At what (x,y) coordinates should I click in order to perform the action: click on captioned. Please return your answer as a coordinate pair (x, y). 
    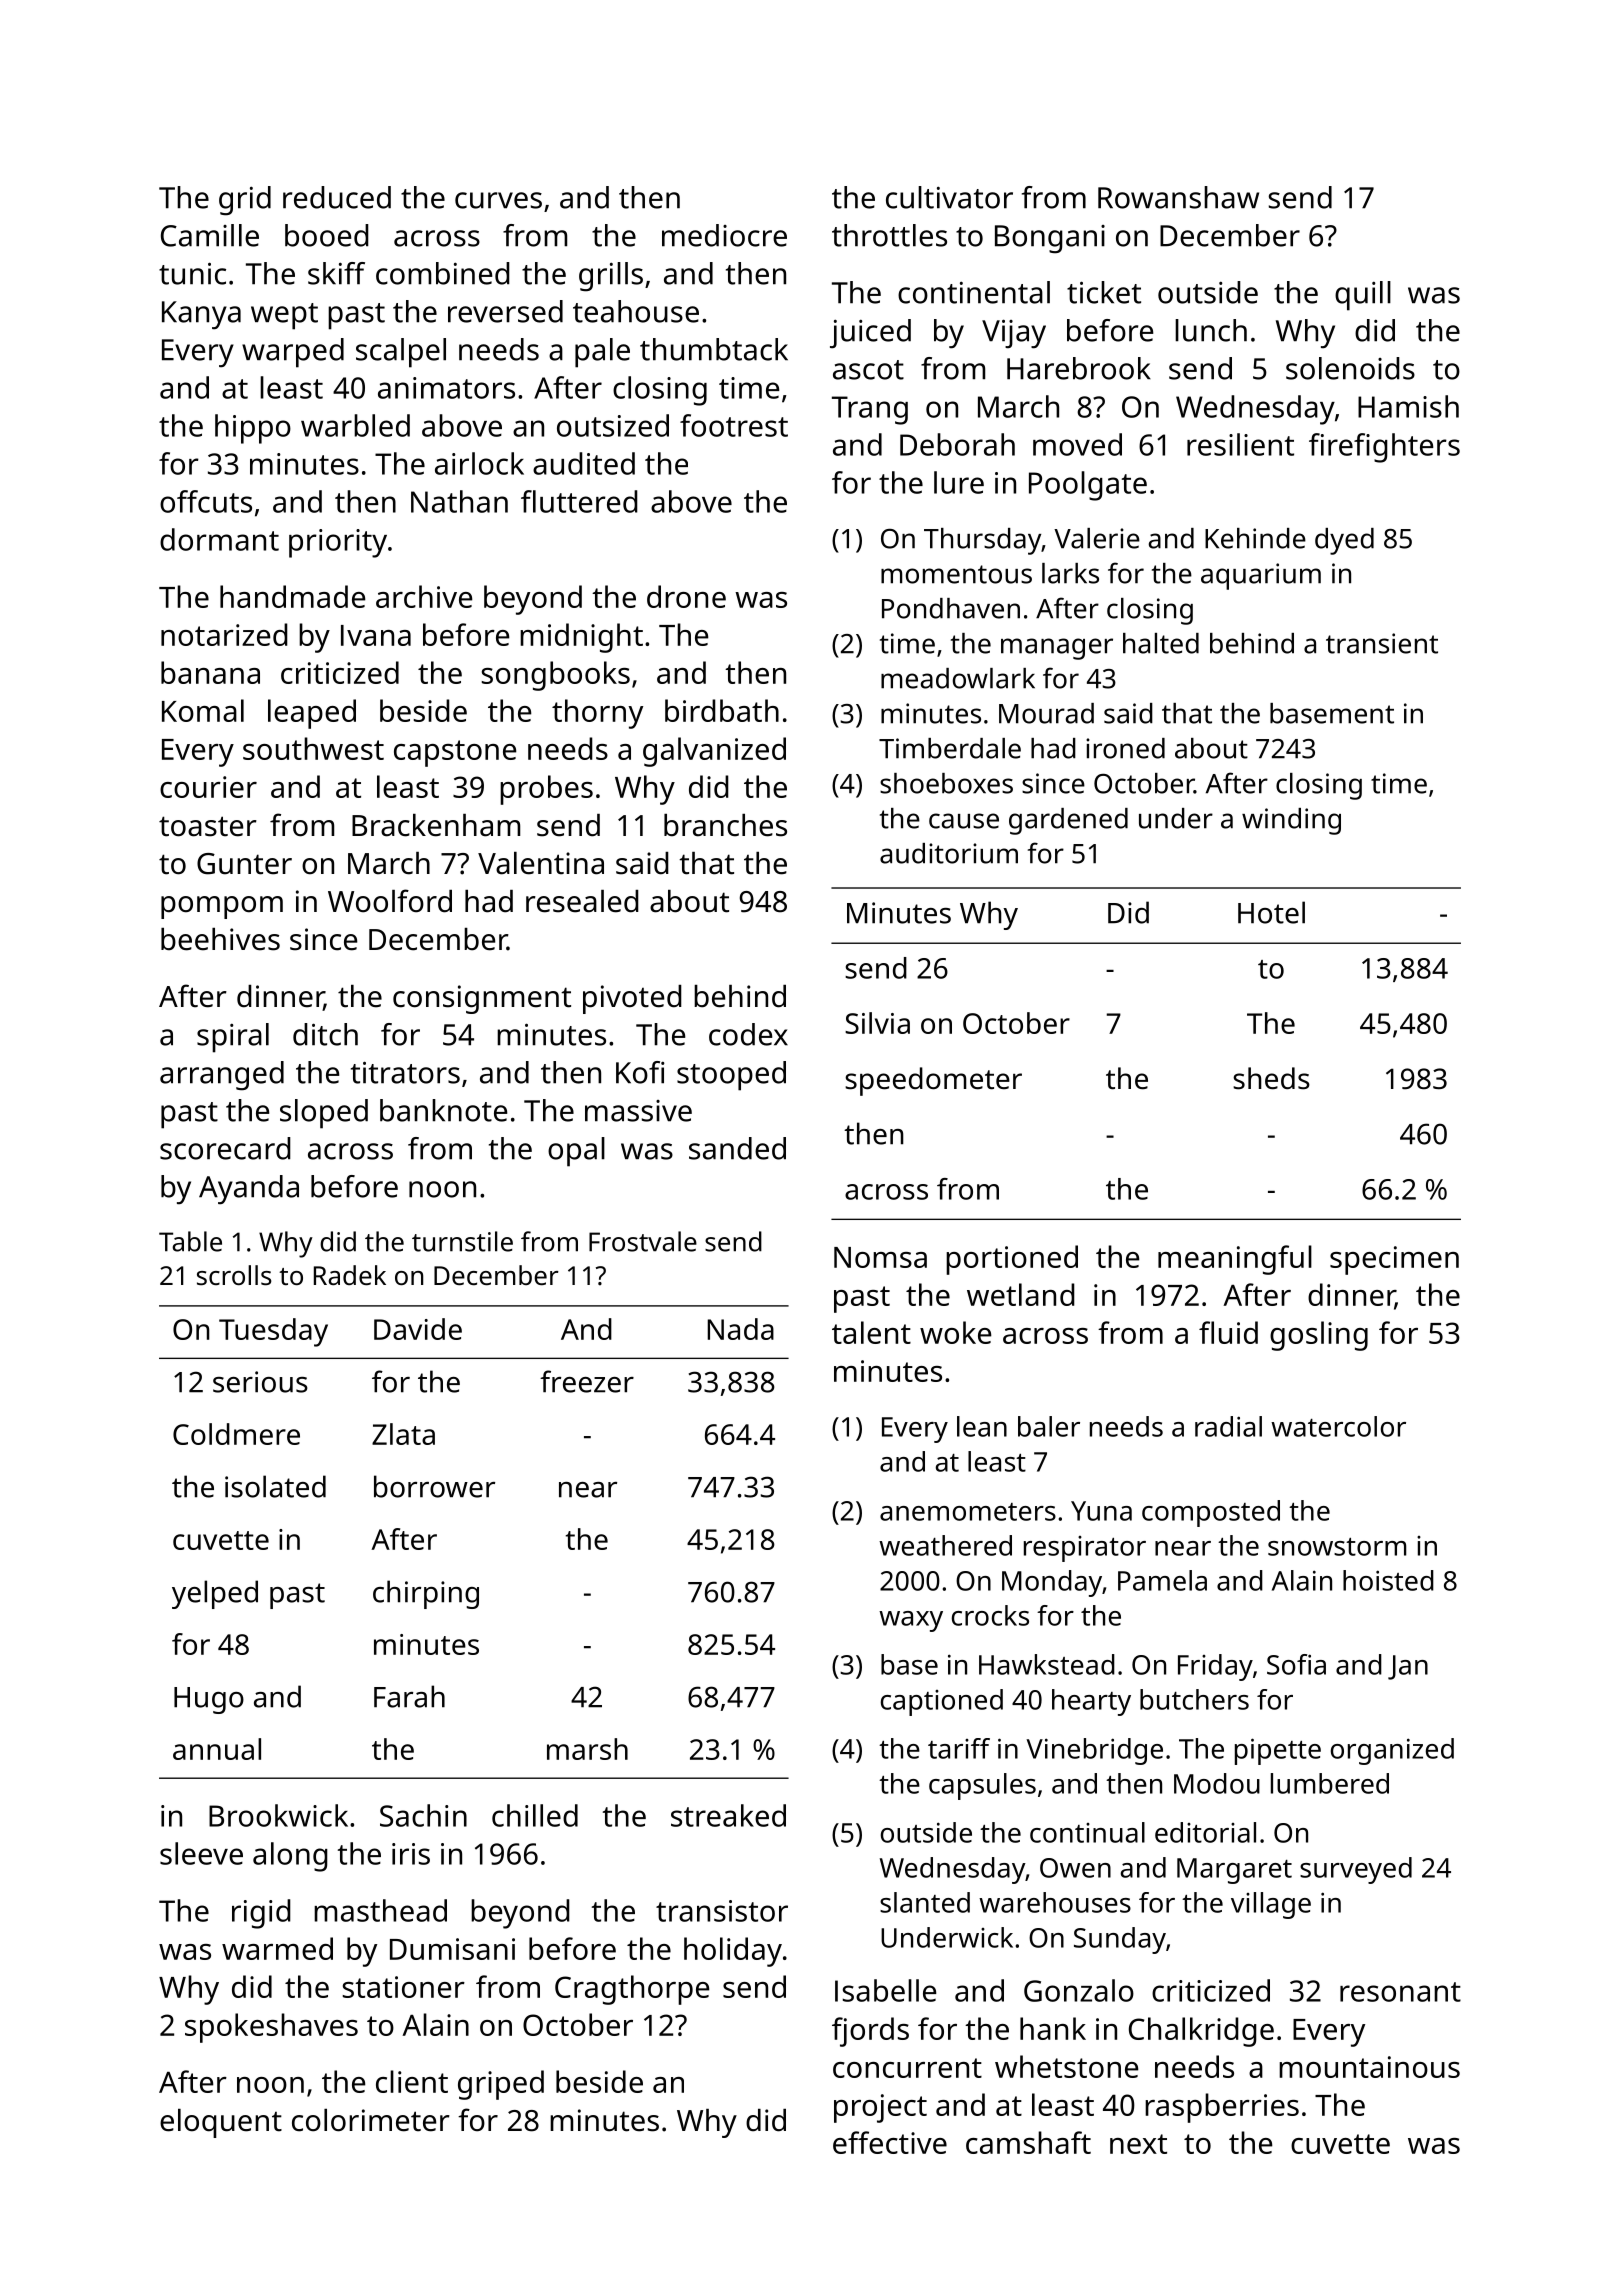
    Looking at the image, I should click on (942, 1702).
